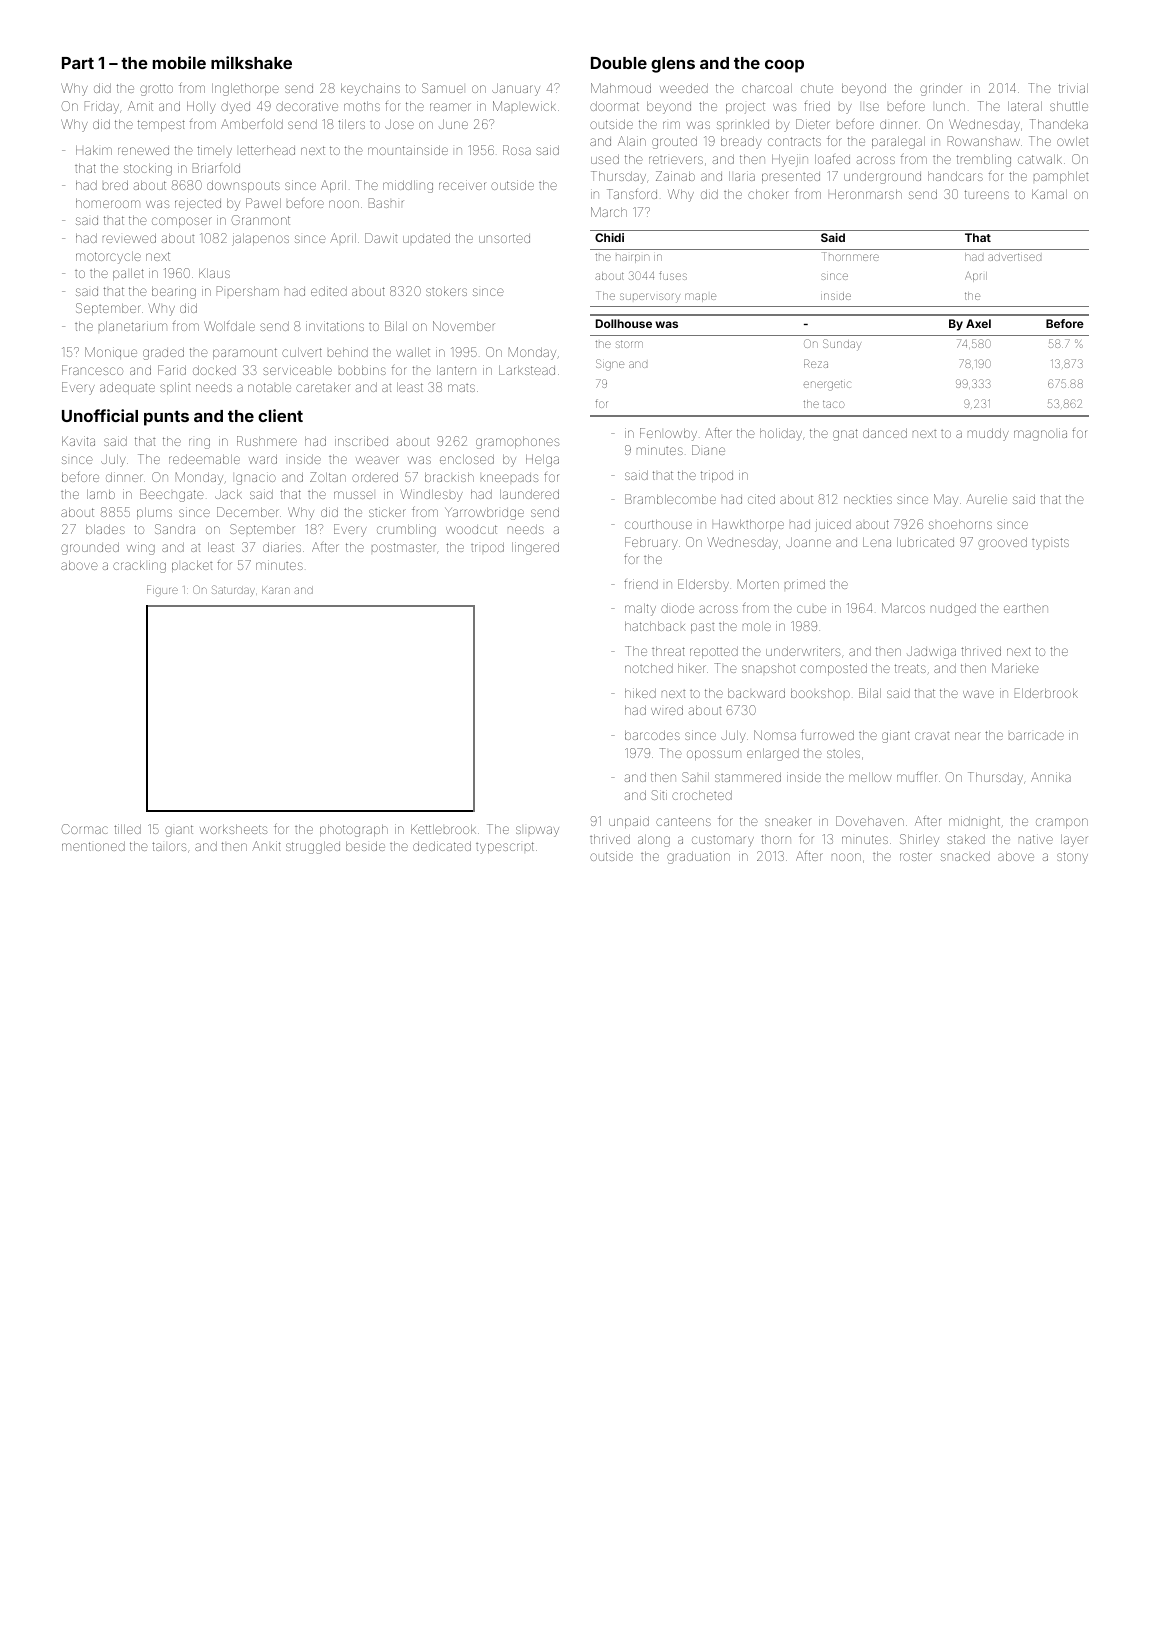  Describe the element at coordinates (386, 203) in the screenshot. I see `Bashir` at that location.
